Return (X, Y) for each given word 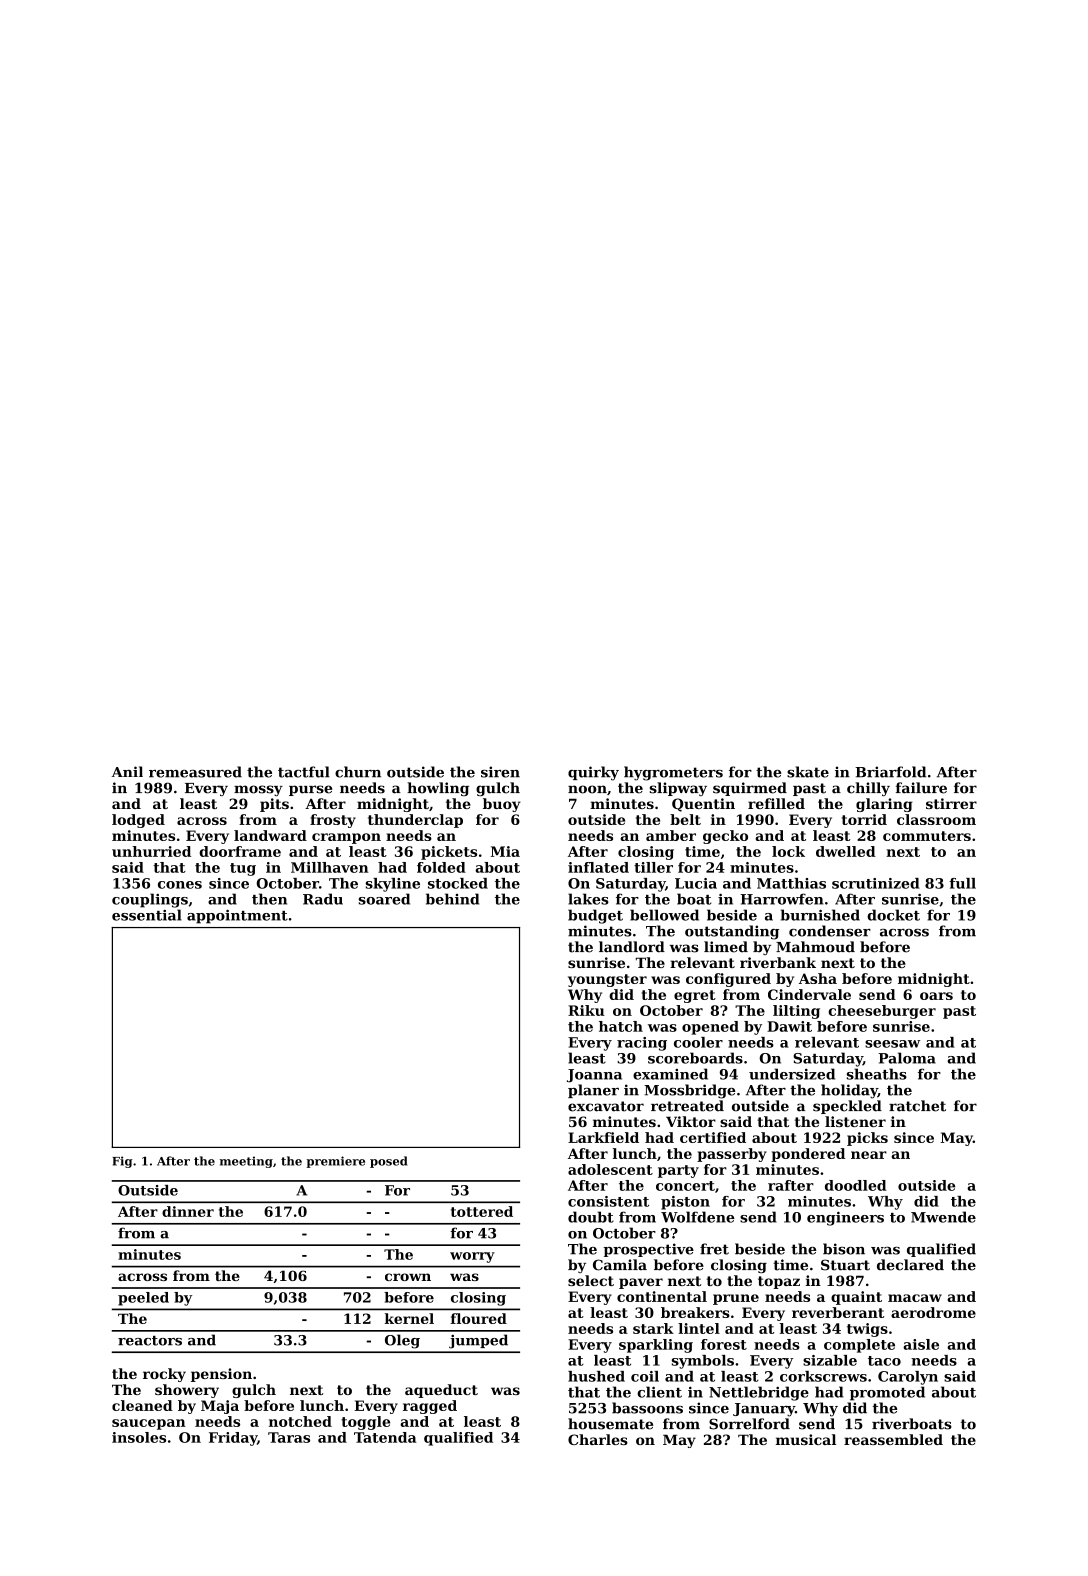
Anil (127, 771)
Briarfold (890, 772)
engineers (845, 1218)
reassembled (893, 1439)
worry (472, 1257)
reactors (150, 1341)
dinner (188, 1211)
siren (500, 772)
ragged (430, 1407)
